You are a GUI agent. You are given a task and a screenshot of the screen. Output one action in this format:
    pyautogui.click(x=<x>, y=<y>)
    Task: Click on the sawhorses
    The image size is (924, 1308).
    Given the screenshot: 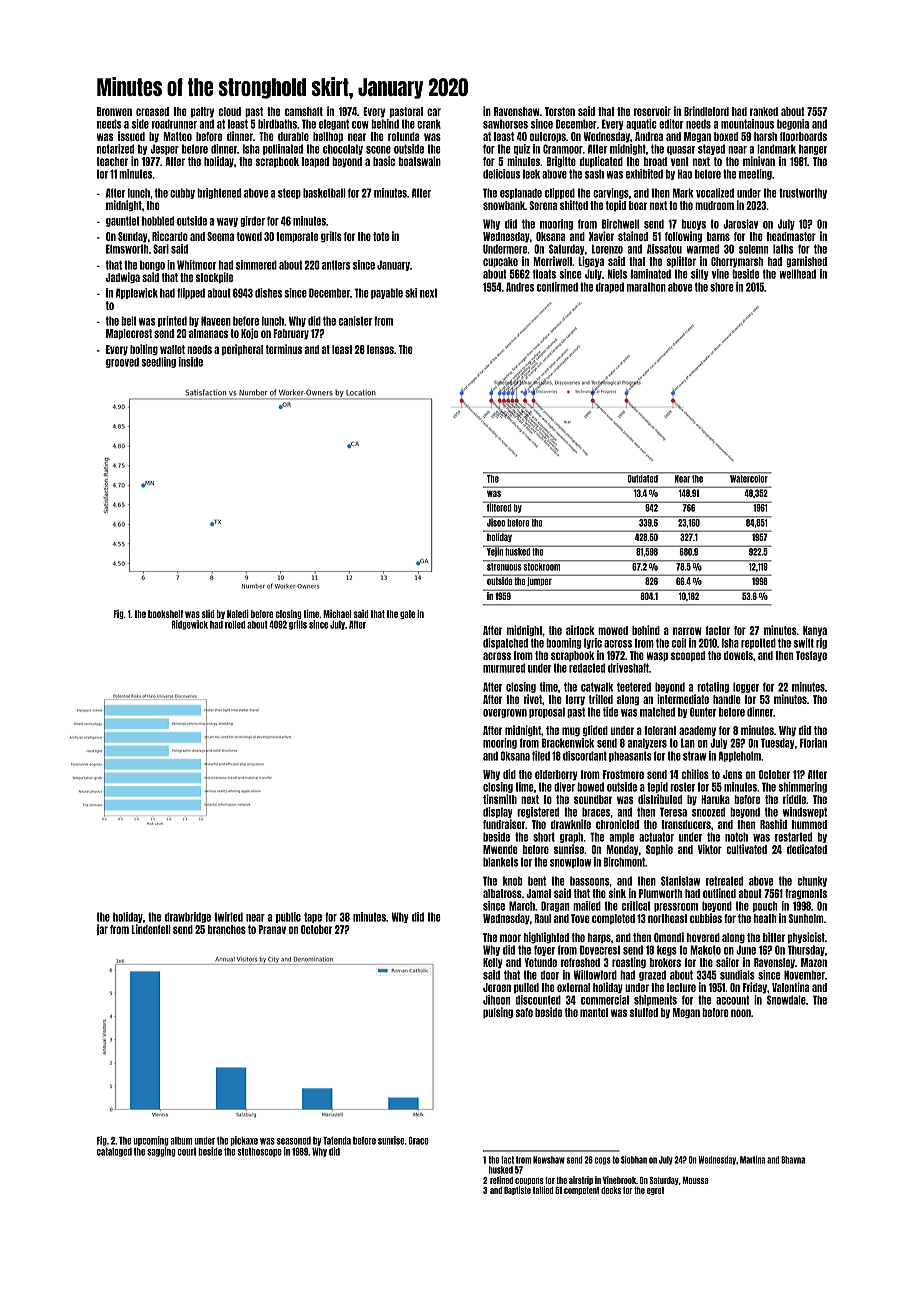 What is the action you would take?
    pyautogui.click(x=505, y=124)
